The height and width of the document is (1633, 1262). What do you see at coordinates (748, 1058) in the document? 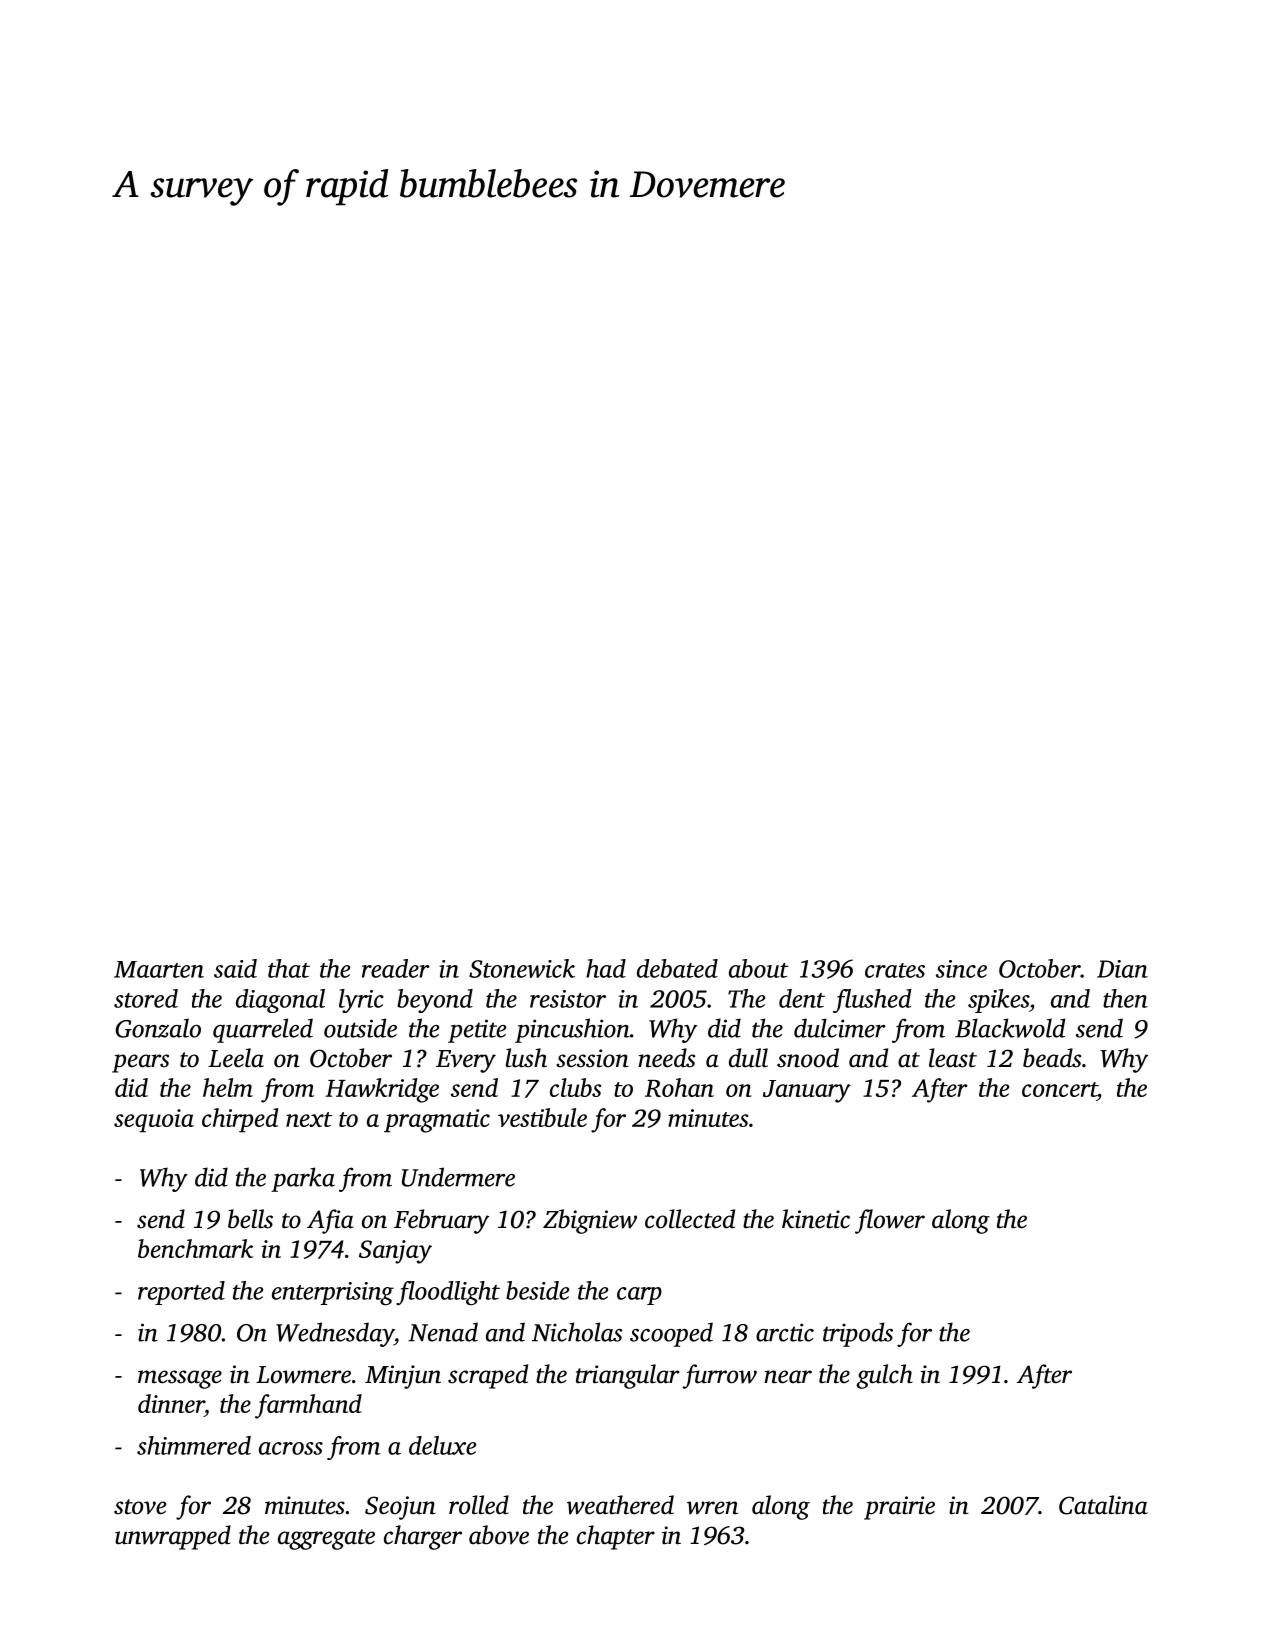
I see `dull` at bounding box center [748, 1058].
